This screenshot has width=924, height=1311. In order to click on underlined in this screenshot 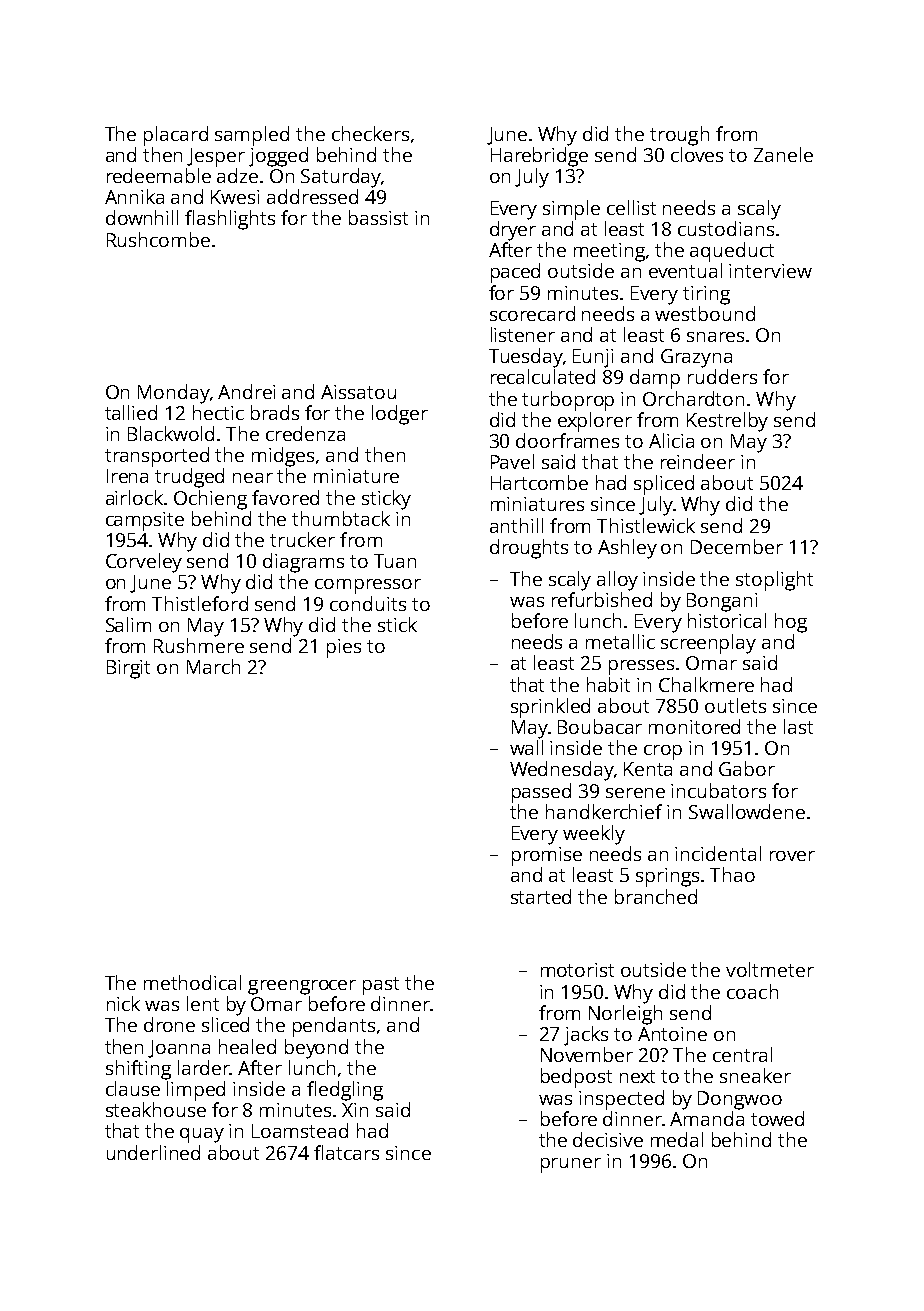, I will do `click(153, 1152)`.
